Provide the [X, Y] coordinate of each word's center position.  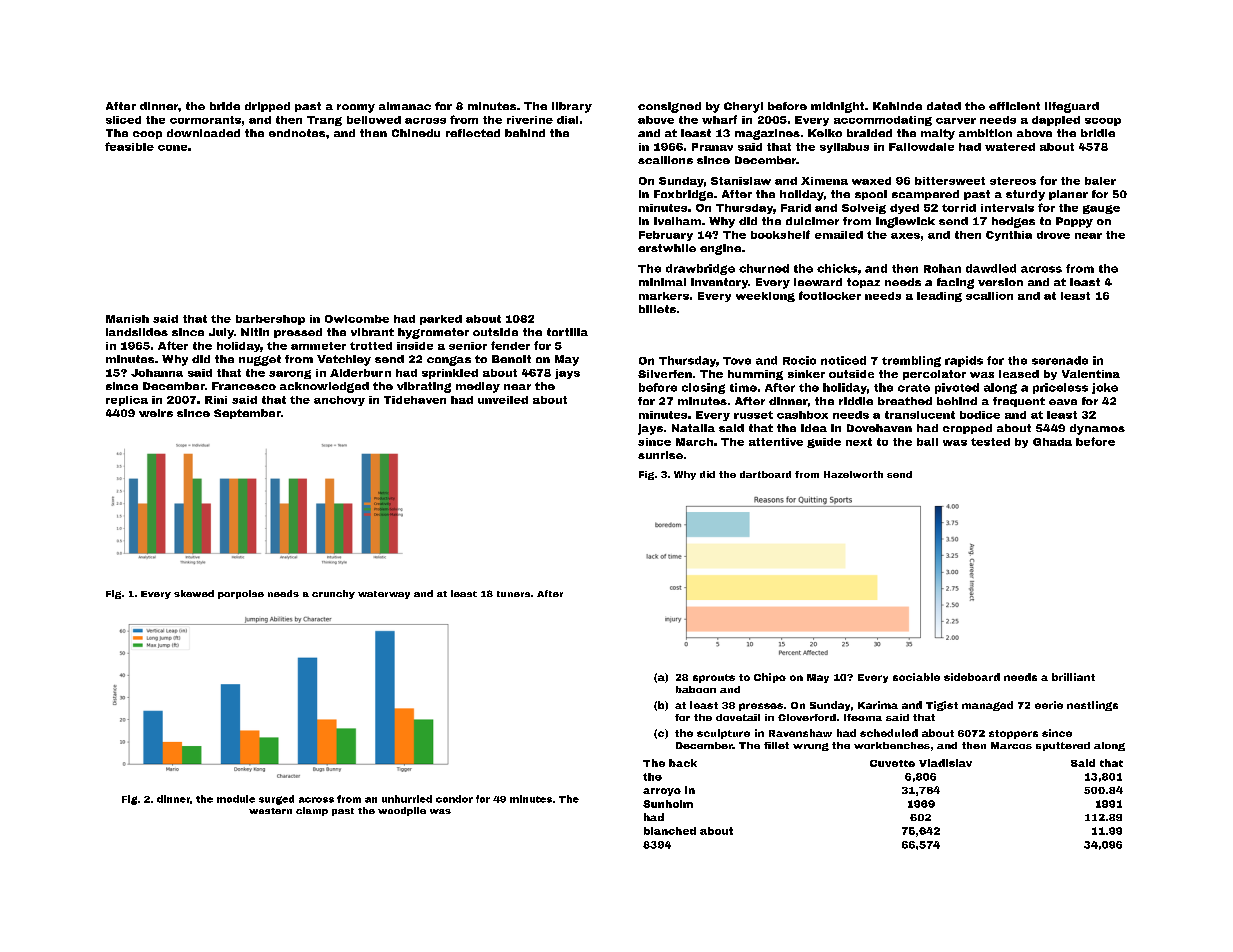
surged [276, 800]
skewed [194, 593]
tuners [513, 594]
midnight [837, 107]
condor [454, 799]
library [572, 107]
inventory [719, 283]
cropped [967, 429]
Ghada [1052, 442]
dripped [267, 107]
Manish [127, 319]
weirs [156, 413]
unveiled [503, 400]
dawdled [991, 268]
